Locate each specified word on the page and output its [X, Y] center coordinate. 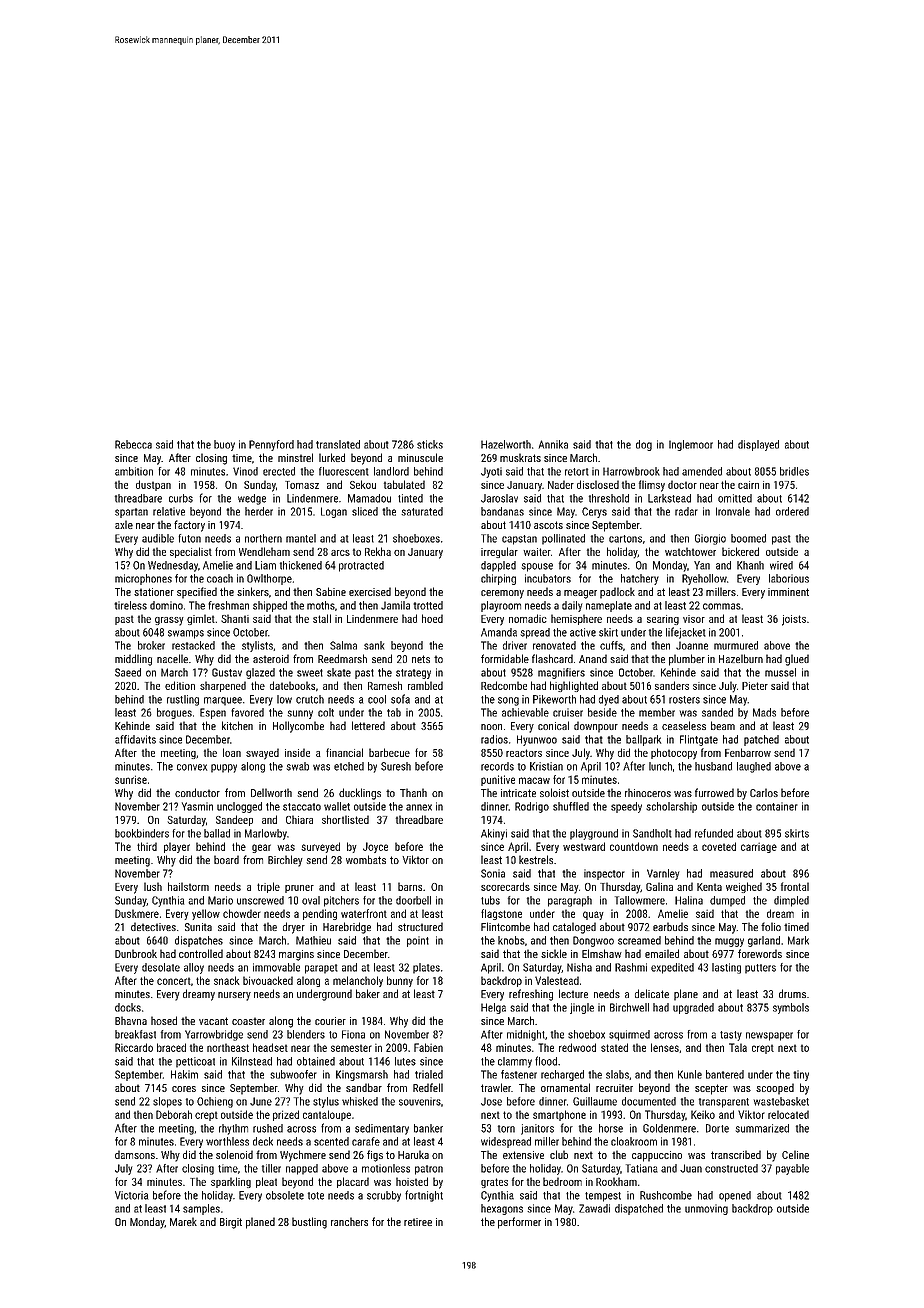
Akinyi [494, 834]
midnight [526, 1035]
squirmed [629, 1035]
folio [771, 926]
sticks [430, 444]
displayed [758, 445]
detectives [153, 926]
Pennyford [271, 445]
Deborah [174, 1114]
